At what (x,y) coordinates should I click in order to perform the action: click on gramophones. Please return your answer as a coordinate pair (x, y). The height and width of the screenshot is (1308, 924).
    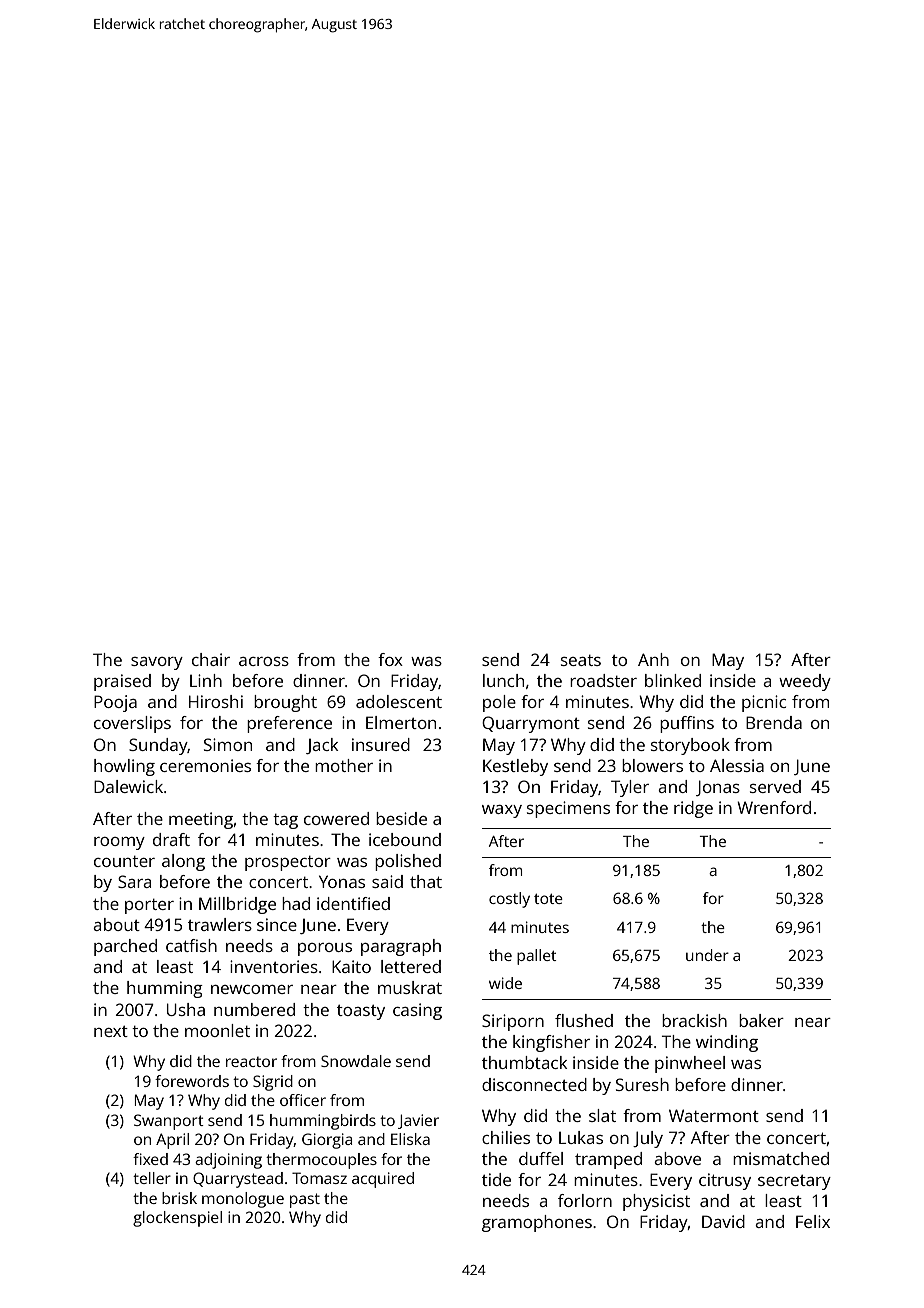
    Looking at the image, I should click on (537, 1223).
